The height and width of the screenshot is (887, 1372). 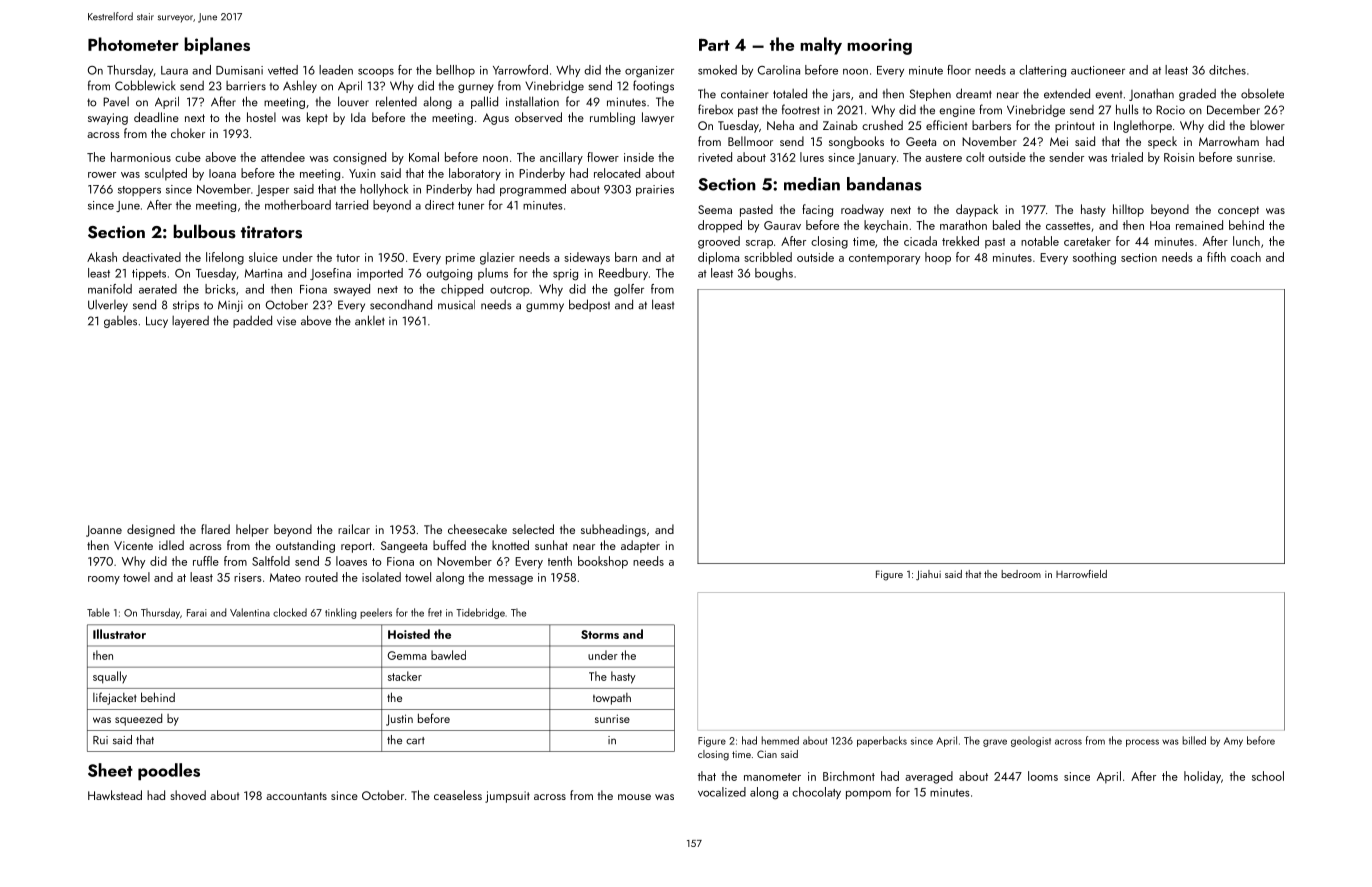 I want to click on organizer, so click(x=649, y=72).
